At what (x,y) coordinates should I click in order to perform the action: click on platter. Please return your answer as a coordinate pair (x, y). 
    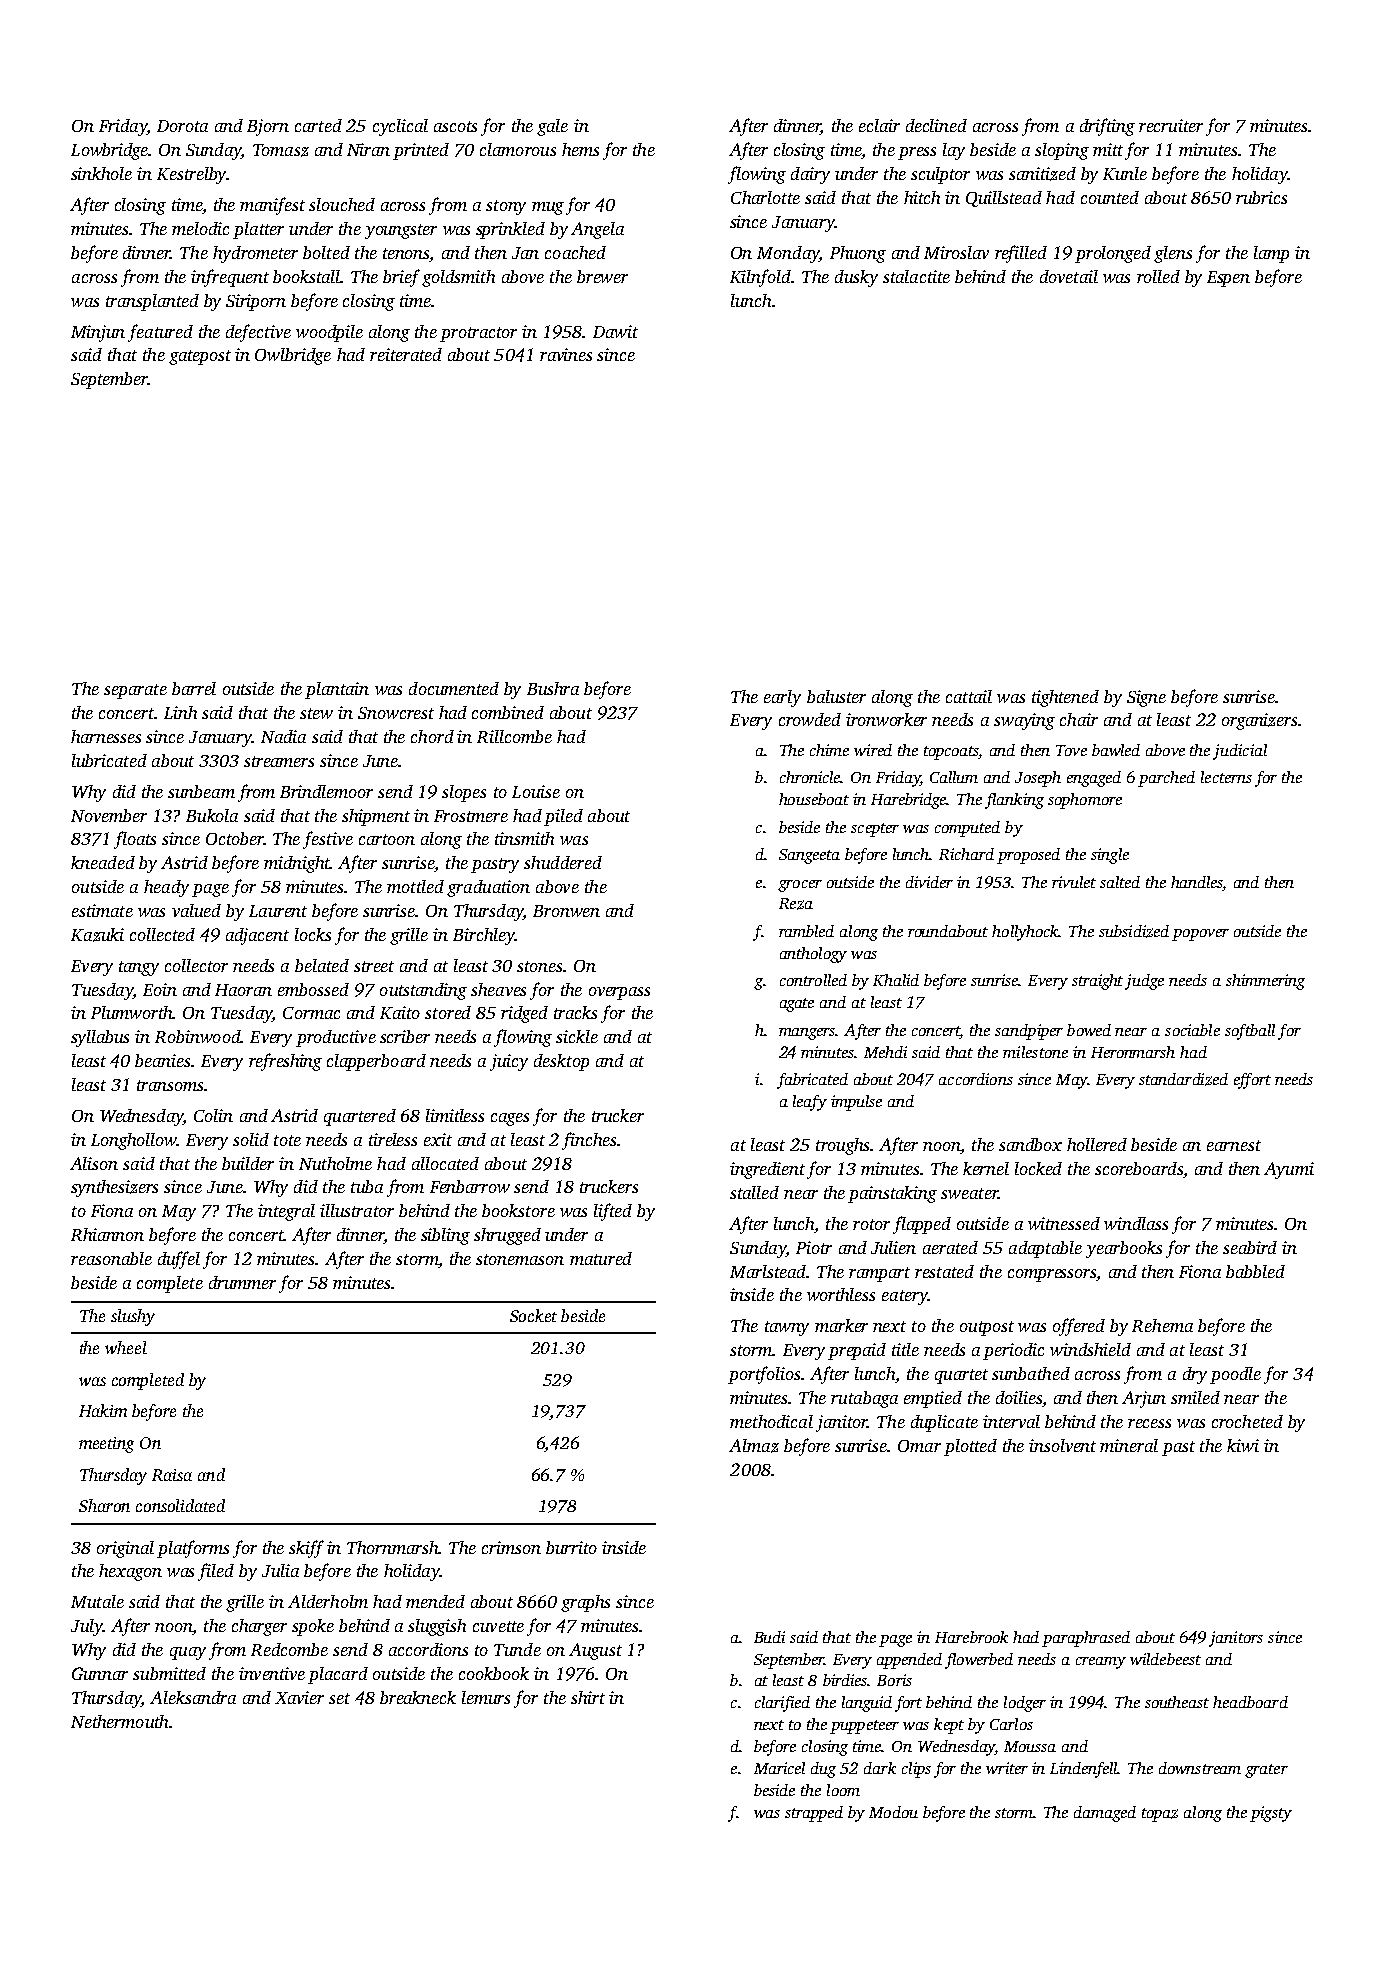
    Looking at the image, I should click on (258, 230).
